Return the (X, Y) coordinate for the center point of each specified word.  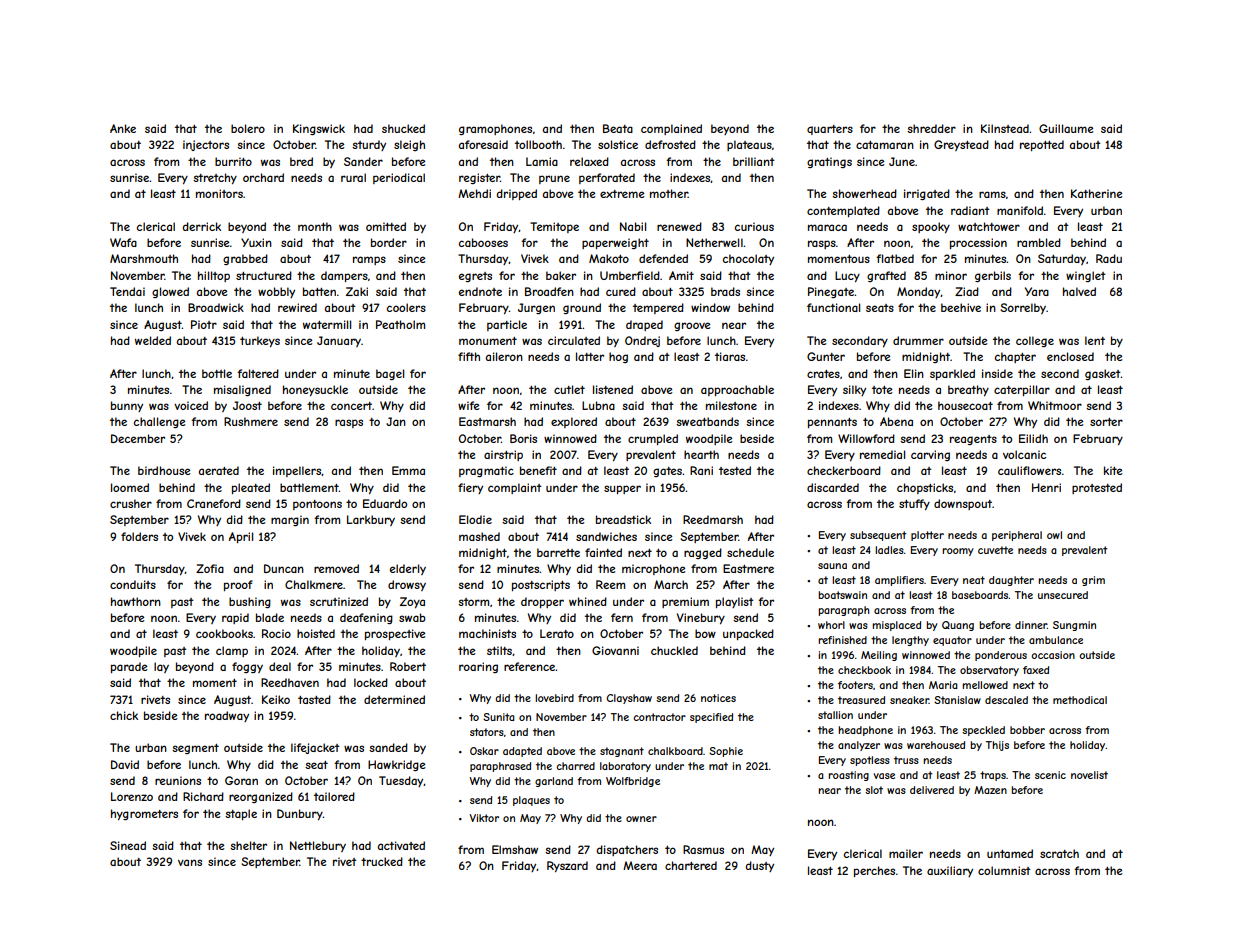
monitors (219, 193)
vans (190, 862)
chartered (691, 865)
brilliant (754, 161)
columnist (1004, 870)
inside (997, 373)
